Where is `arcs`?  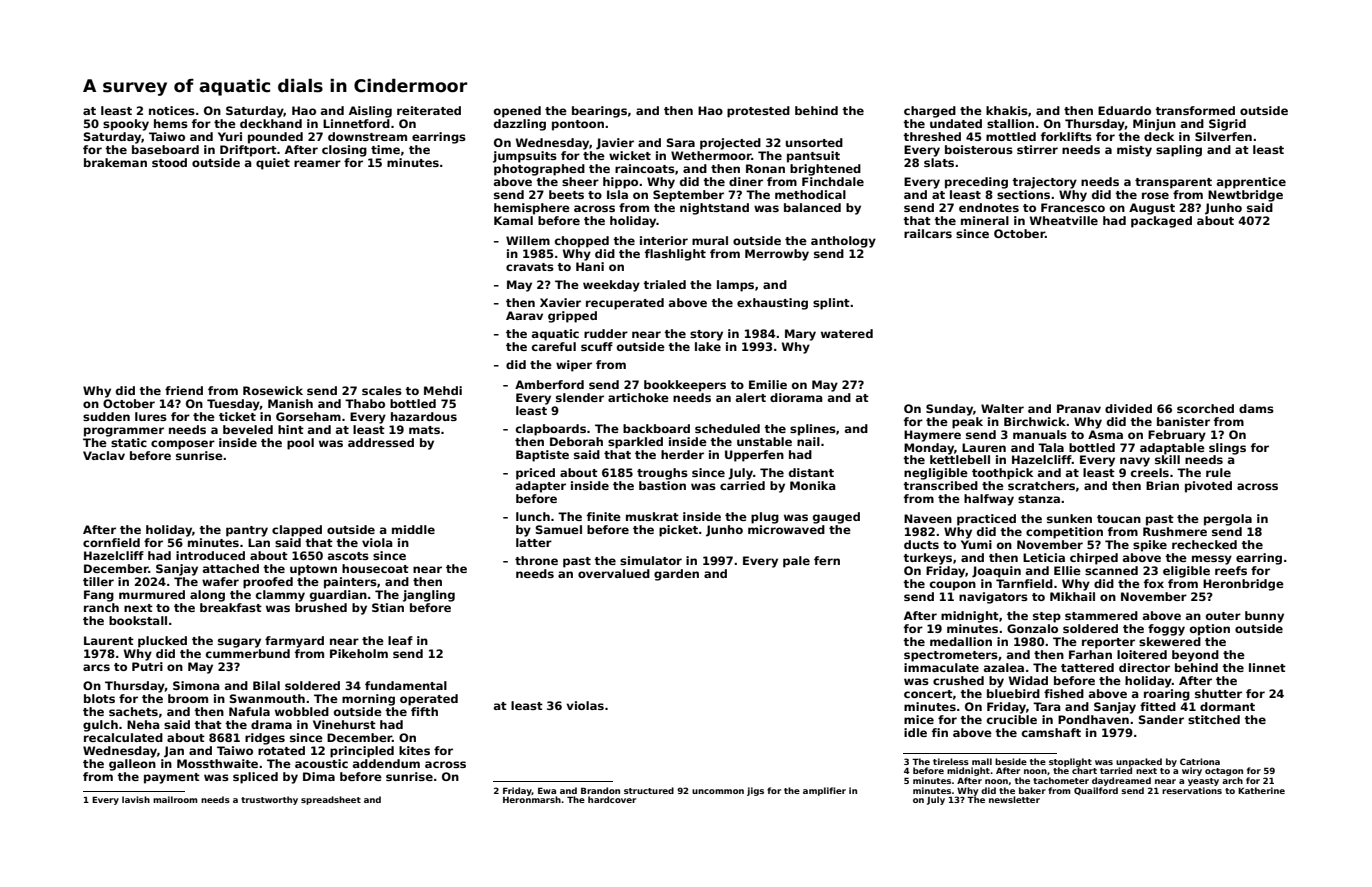 arcs is located at coordinates (96, 667).
